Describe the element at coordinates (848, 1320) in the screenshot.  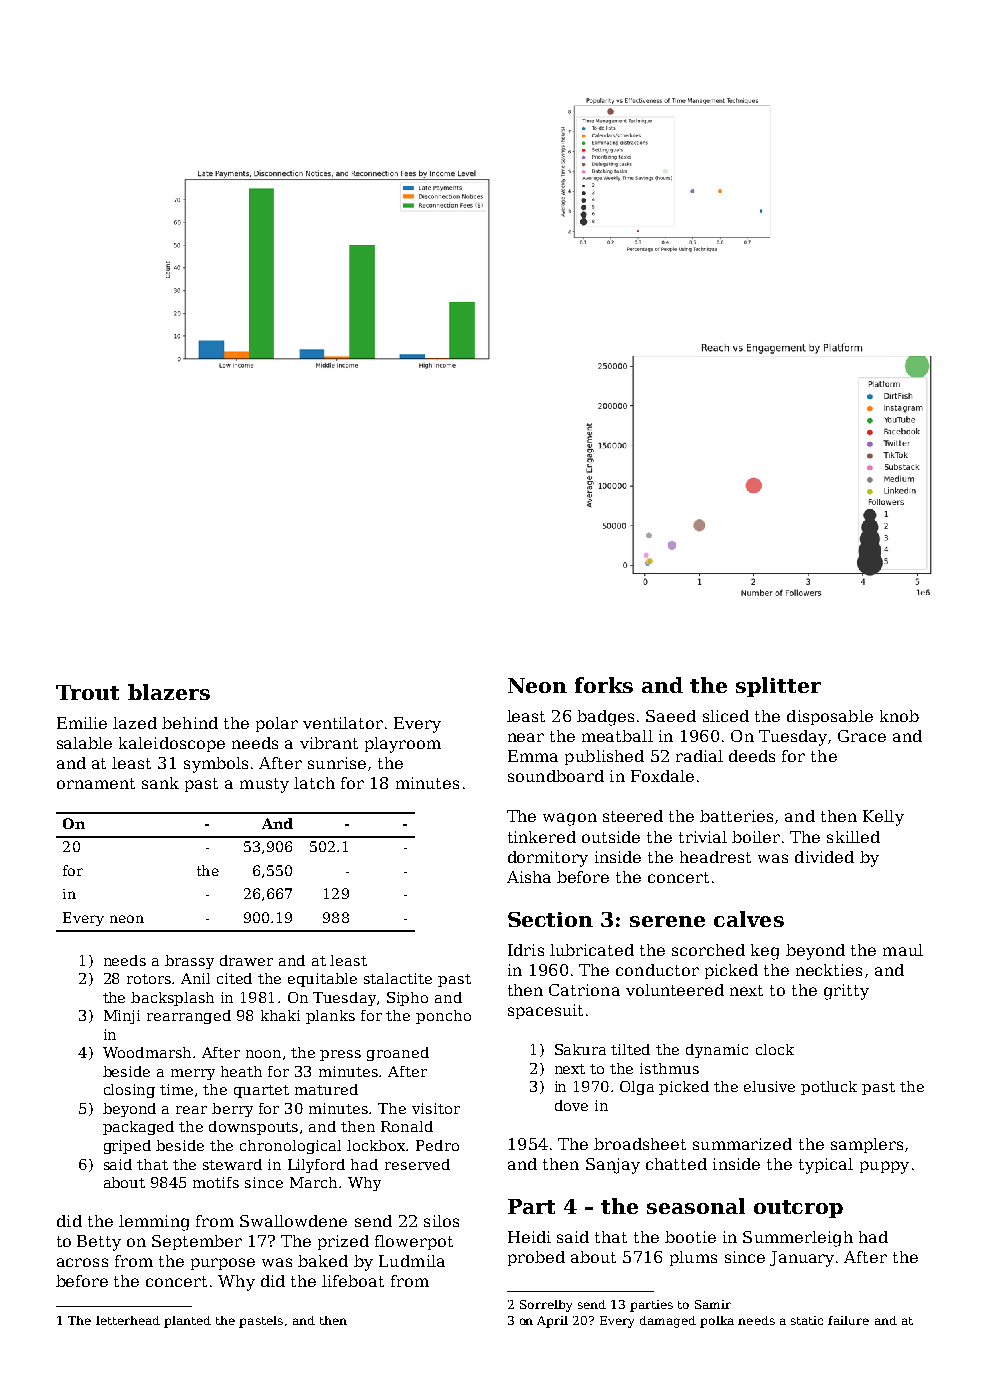
I see `failure` at that location.
